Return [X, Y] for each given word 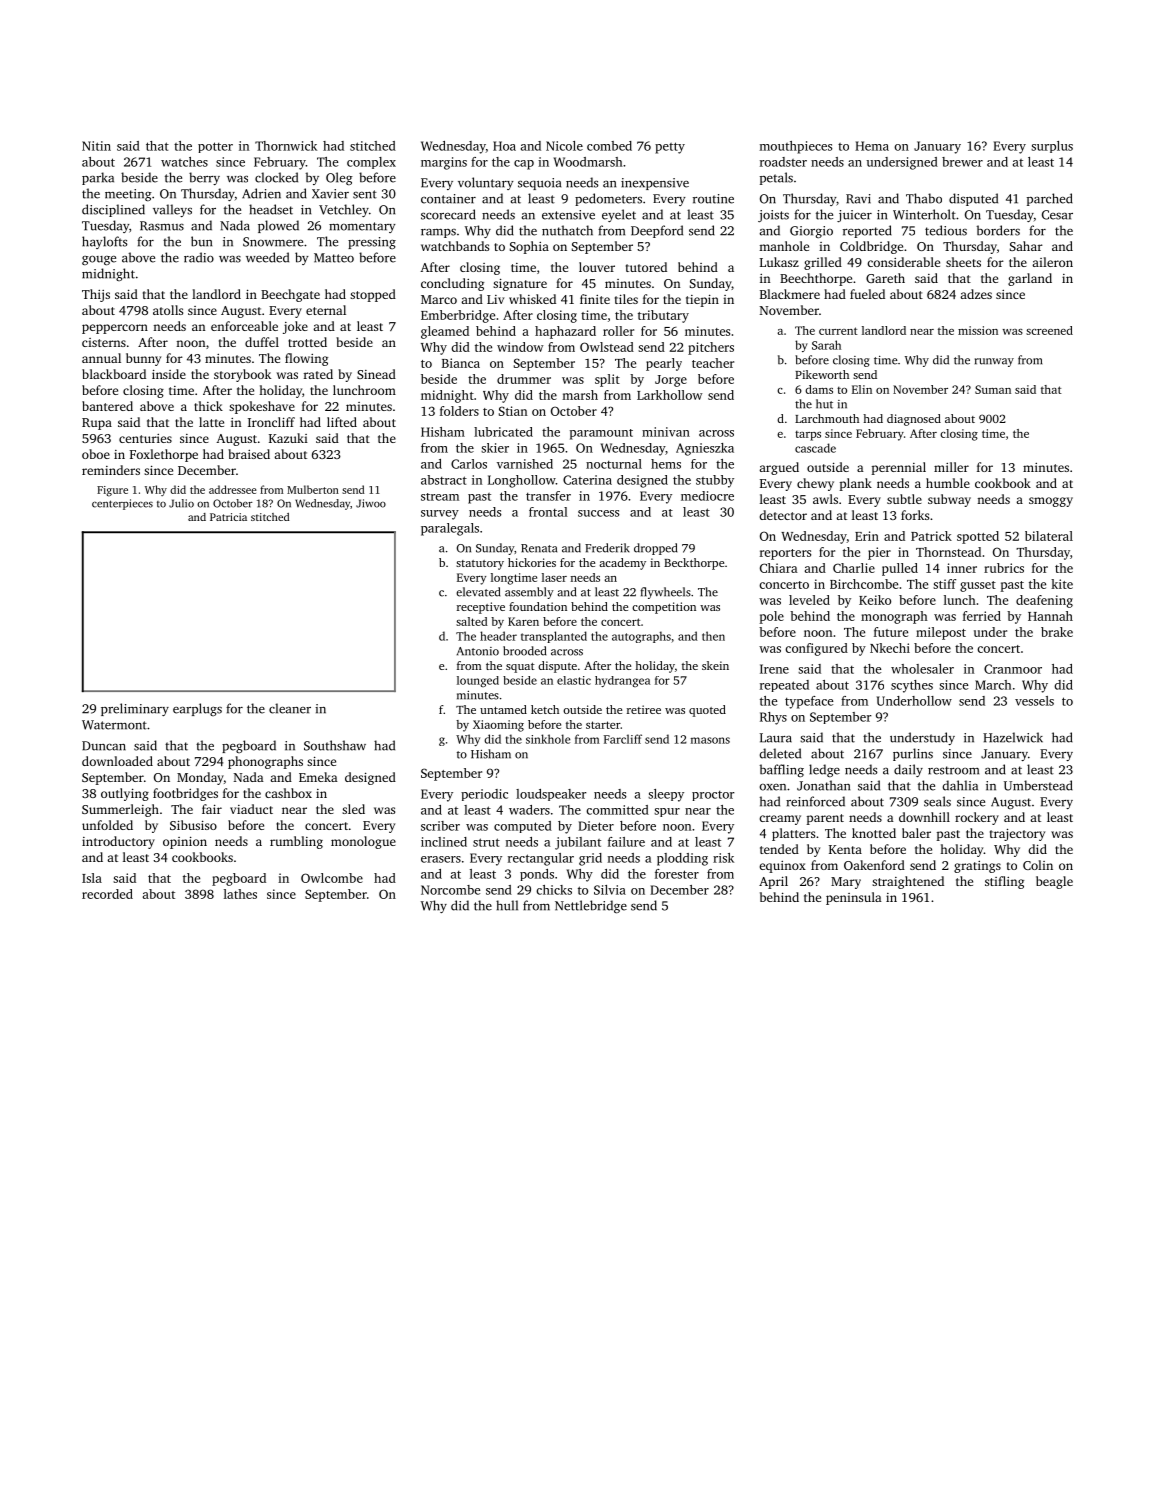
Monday [200, 778]
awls [825, 499]
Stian [513, 411]
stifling [1004, 882]
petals [776, 178]
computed [523, 827]
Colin [1038, 865]
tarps [808, 436]
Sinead [376, 374]
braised [249, 454]
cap [524, 165]
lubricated [503, 432]
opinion [185, 842]
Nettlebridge [591, 907]
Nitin [96, 146]
